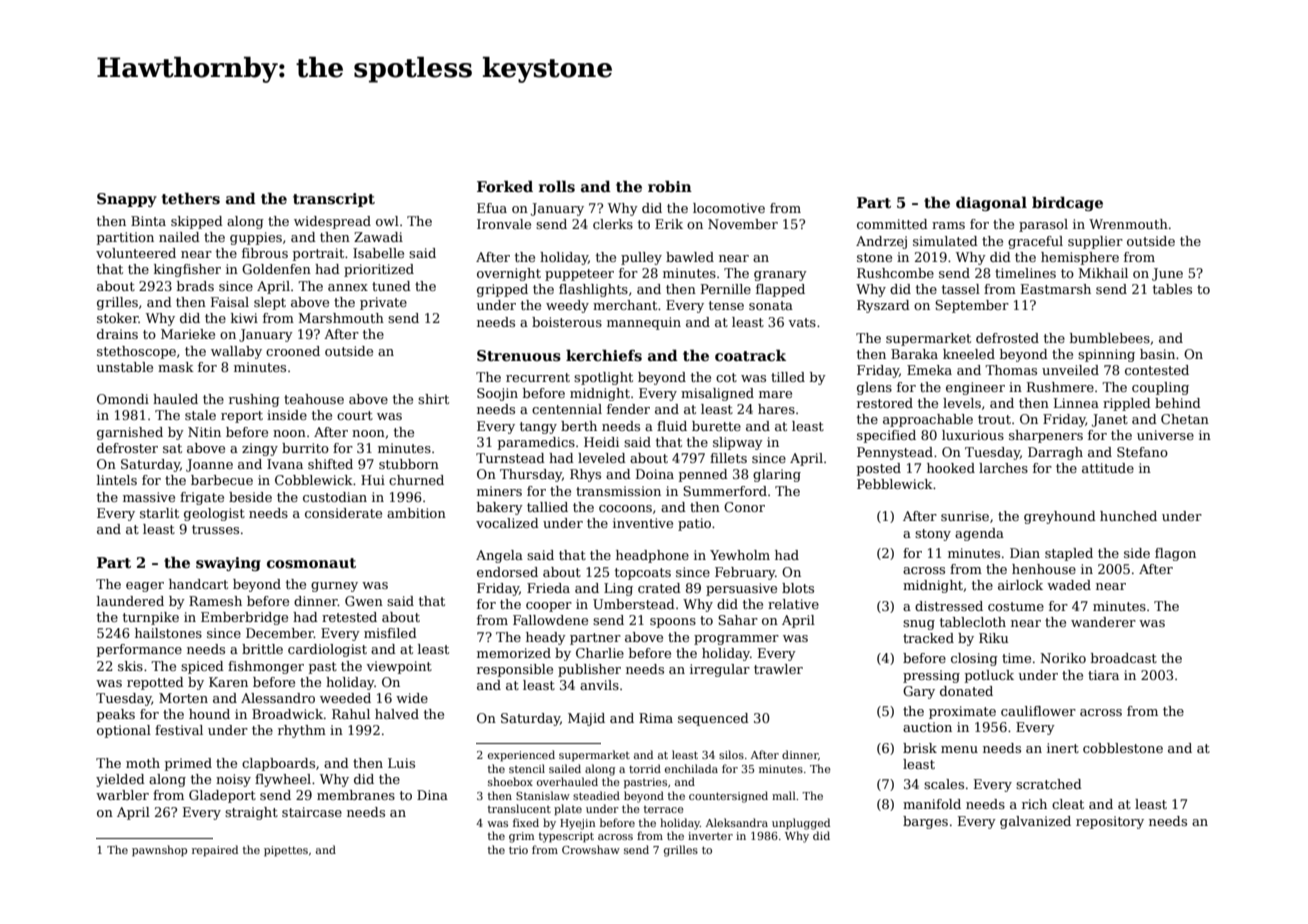  Describe the element at coordinates (775, 394) in the screenshot. I see `mare` at that location.
